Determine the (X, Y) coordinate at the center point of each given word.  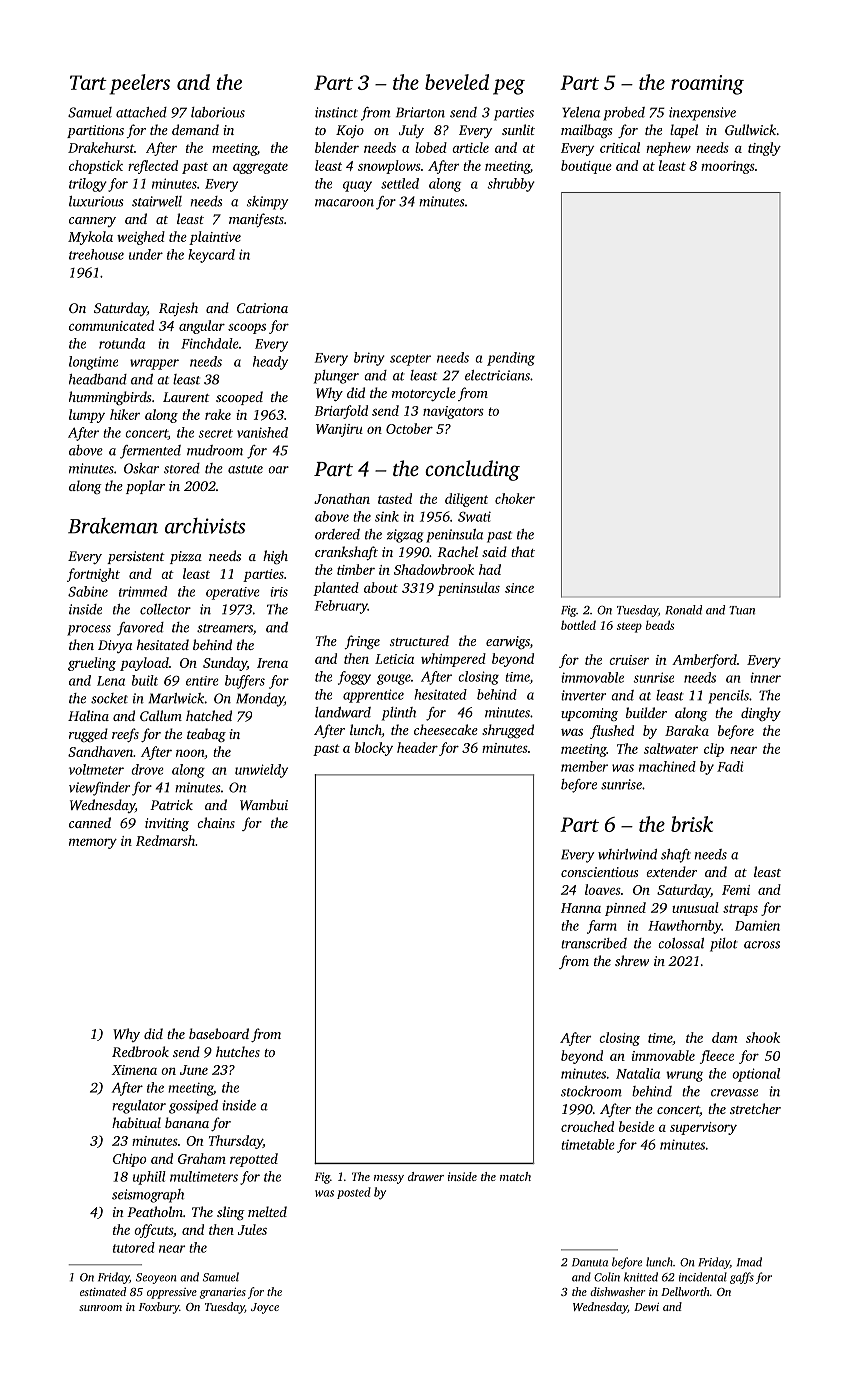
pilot (724, 945)
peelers (139, 84)
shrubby (511, 185)
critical (620, 147)
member (584, 766)
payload (144, 664)
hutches (238, 1051)
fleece (717, 1057)
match (515, 1176)
